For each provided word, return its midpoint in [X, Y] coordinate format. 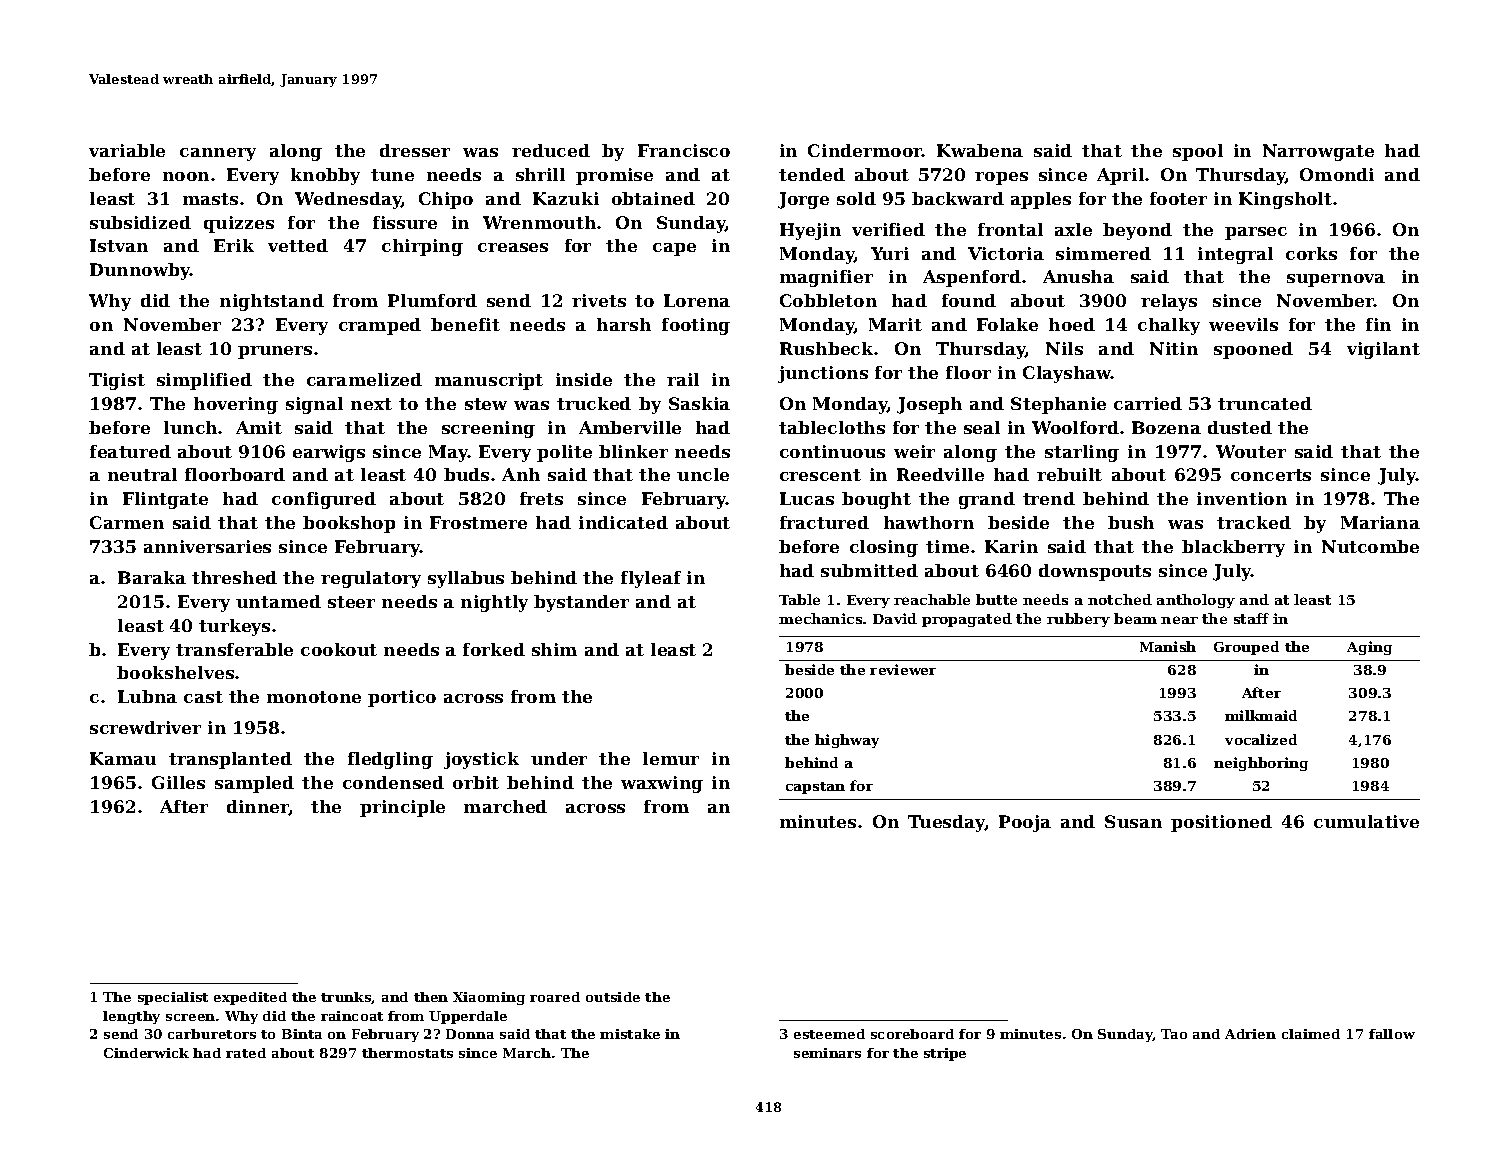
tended [812, 174]
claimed [1311, 1034]
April [1120, 176]
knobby [325, 176]
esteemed [829, 1034]
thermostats [407, 1053]
